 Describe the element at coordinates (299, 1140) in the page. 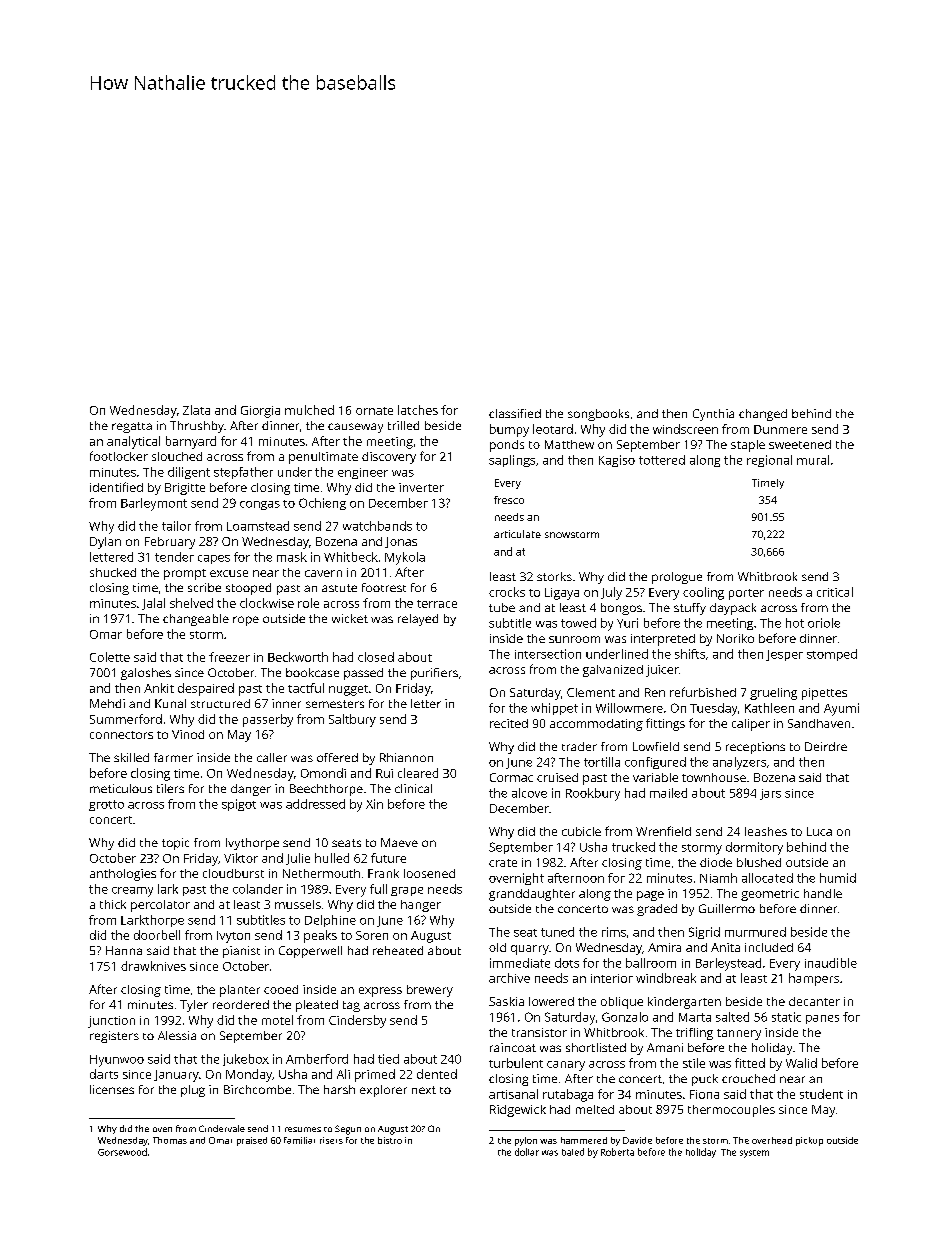

I see `familiar` at that location.
